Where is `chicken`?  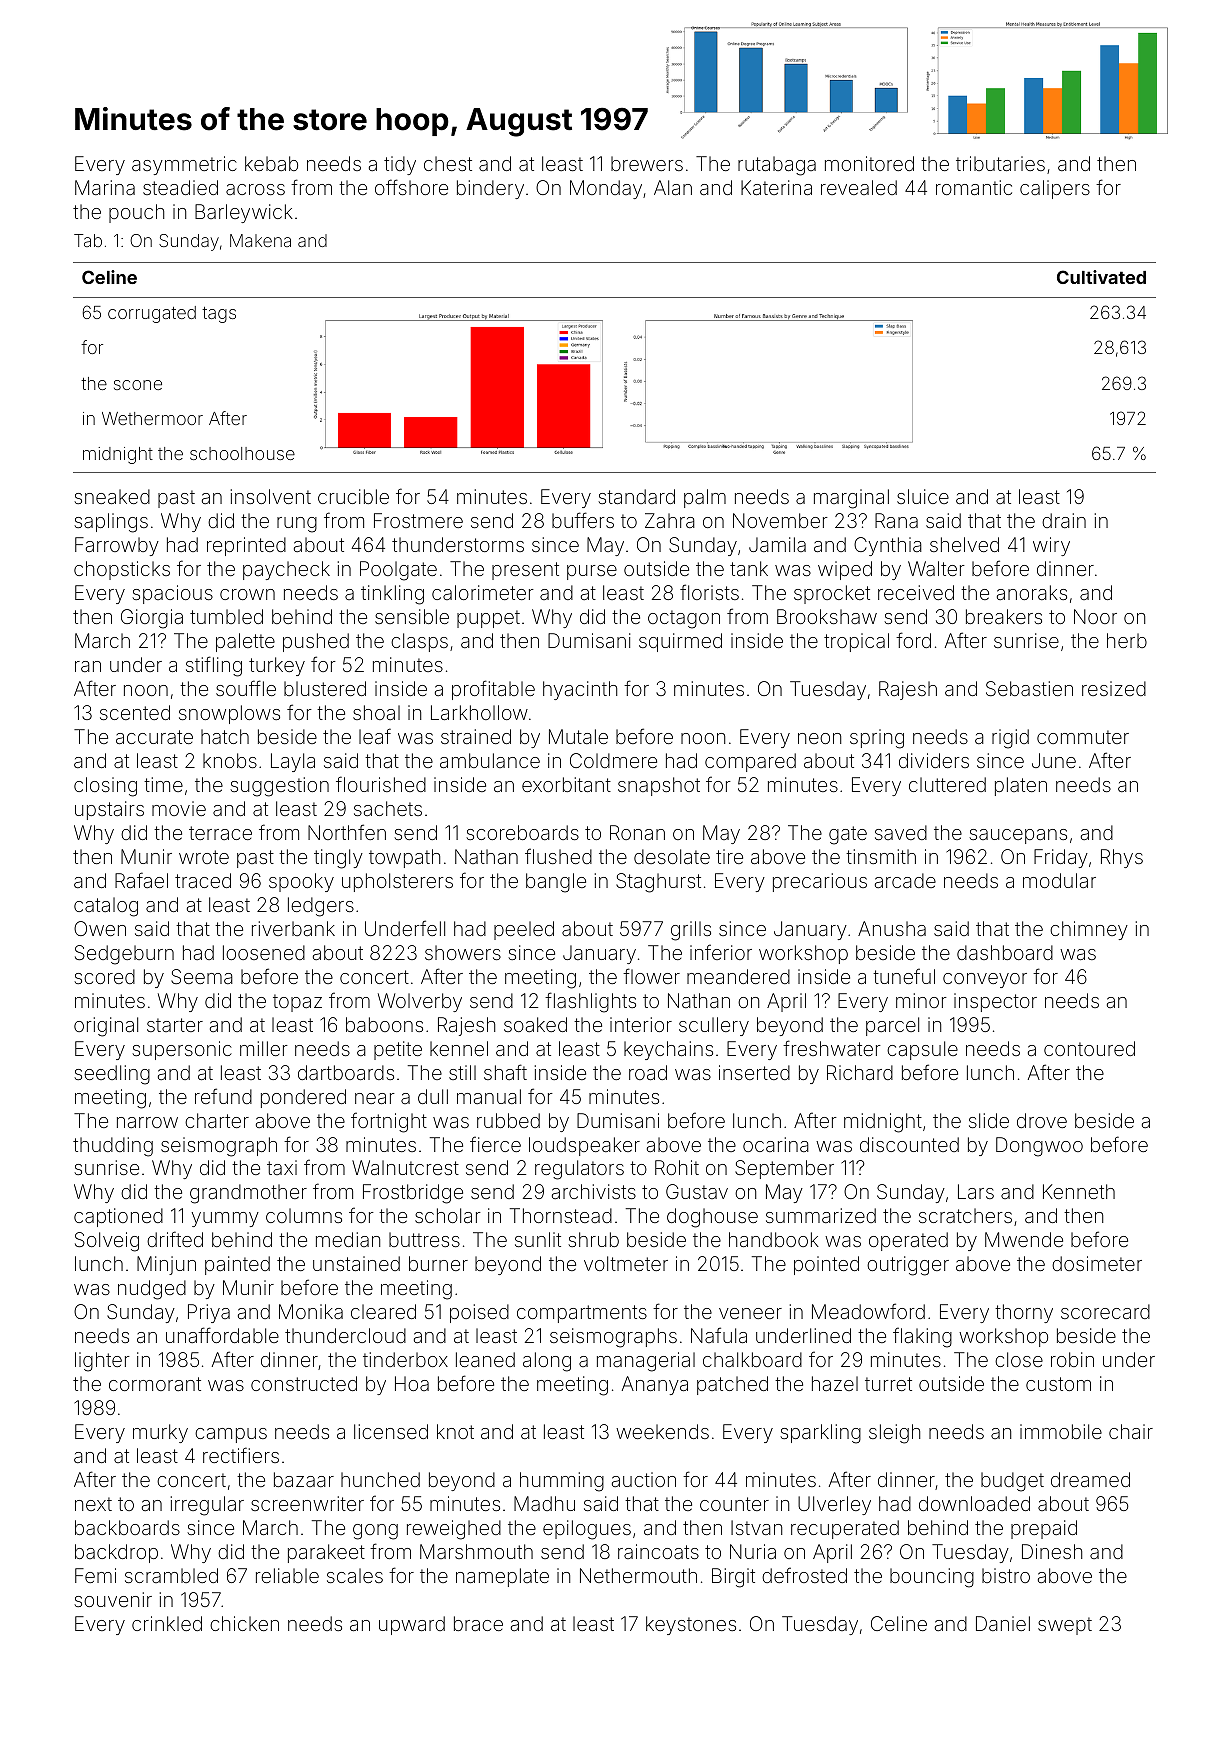
chicken is located at coordinates (244, 1623).
